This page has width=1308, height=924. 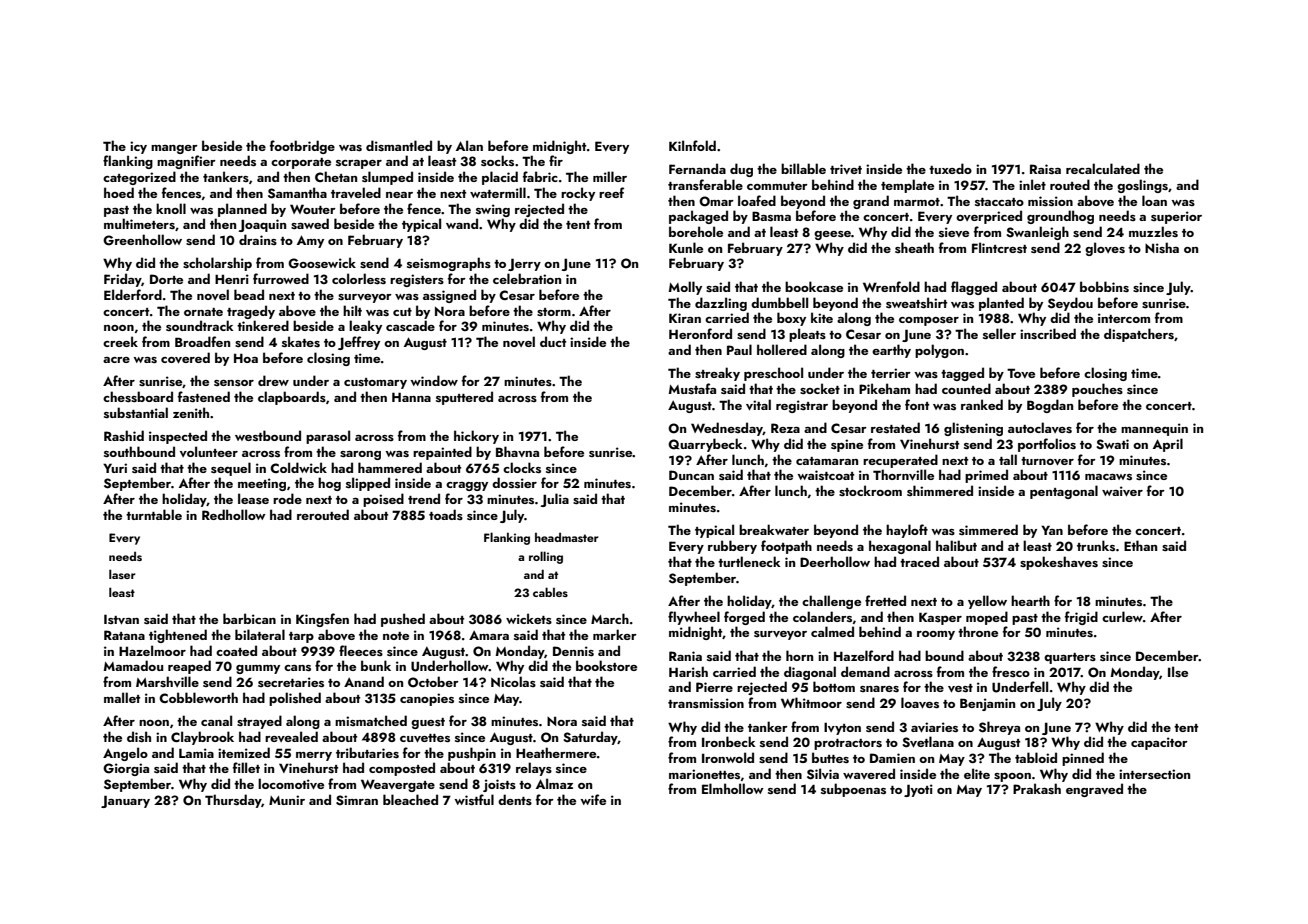 I want to click on engraved, so click(x=1094, y=790).
